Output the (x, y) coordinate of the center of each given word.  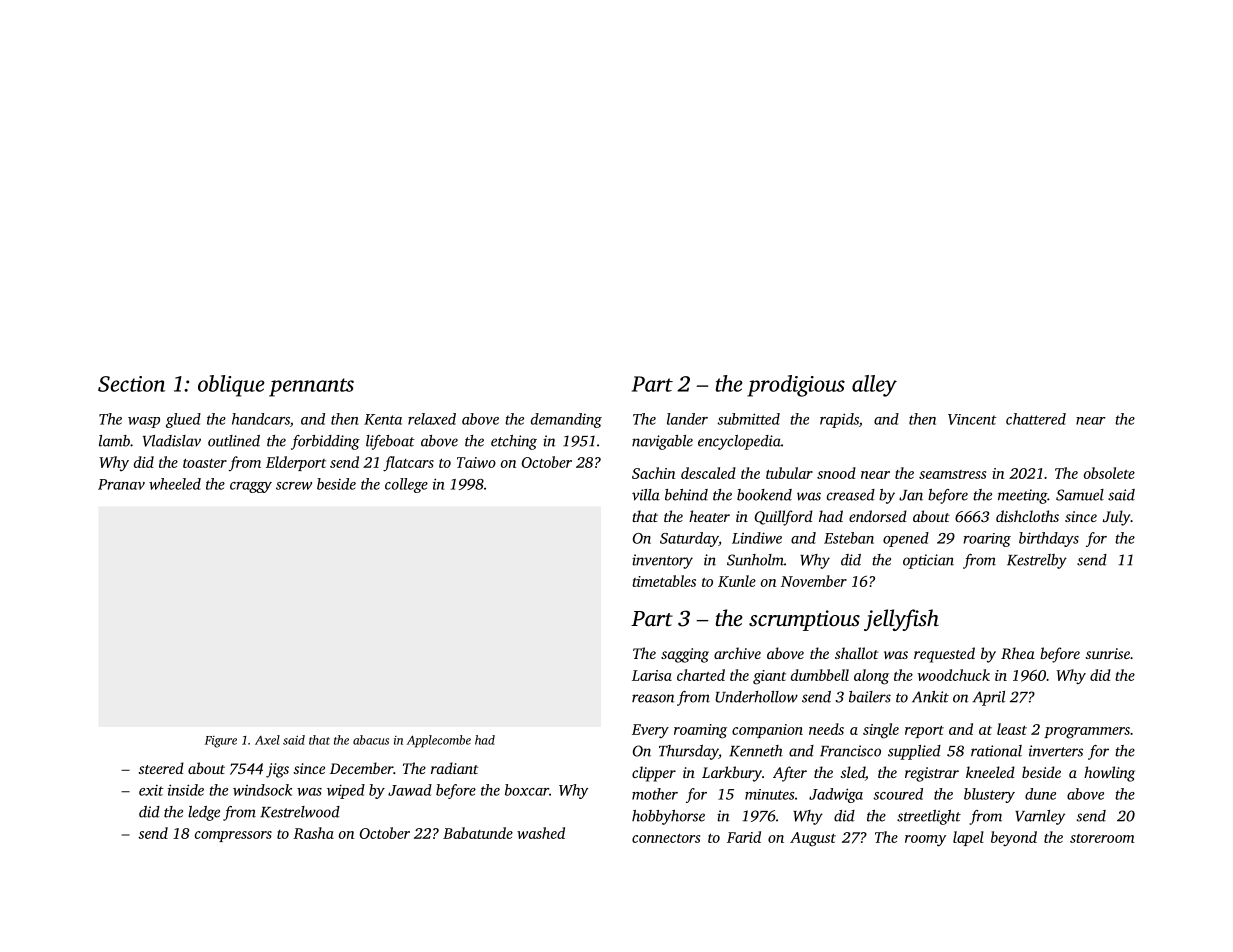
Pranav (121, 484)
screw (294, 486)
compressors (233, 836)
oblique (231, 386)
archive (737, 653)
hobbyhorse (668, 817)
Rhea (1018, 653)
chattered (1036, 419)
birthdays (1049, 539)
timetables (664, 581)
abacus (371, 740)
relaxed (432, 419)
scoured (898, 794)
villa (646, 495)
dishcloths (1027, 516)
